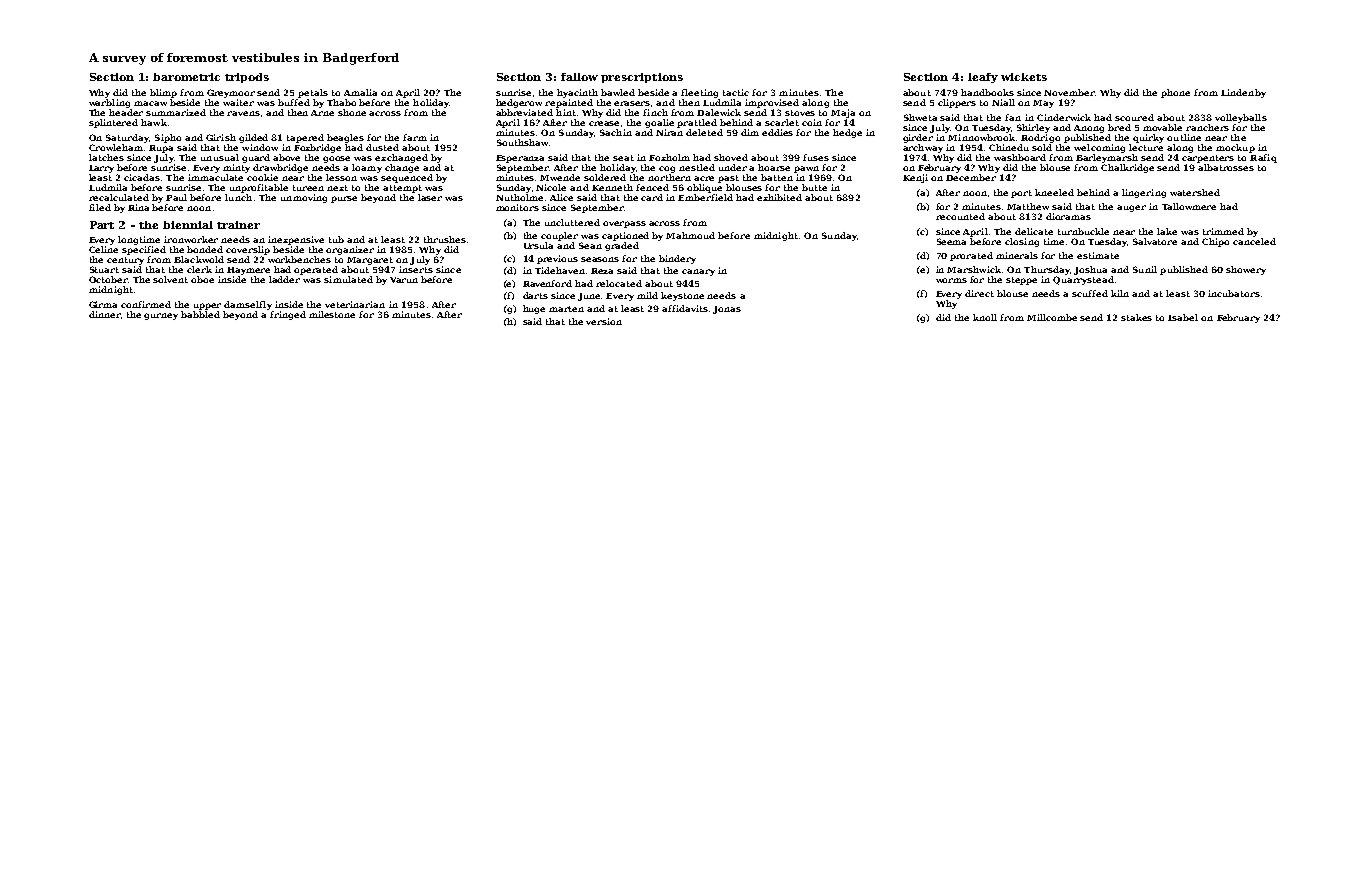 This screenshot has height=887, width=1372. What do you see at coordinates (200, 314) in the screenshot?
I see `babbled` at bounding box center [200, 314].
